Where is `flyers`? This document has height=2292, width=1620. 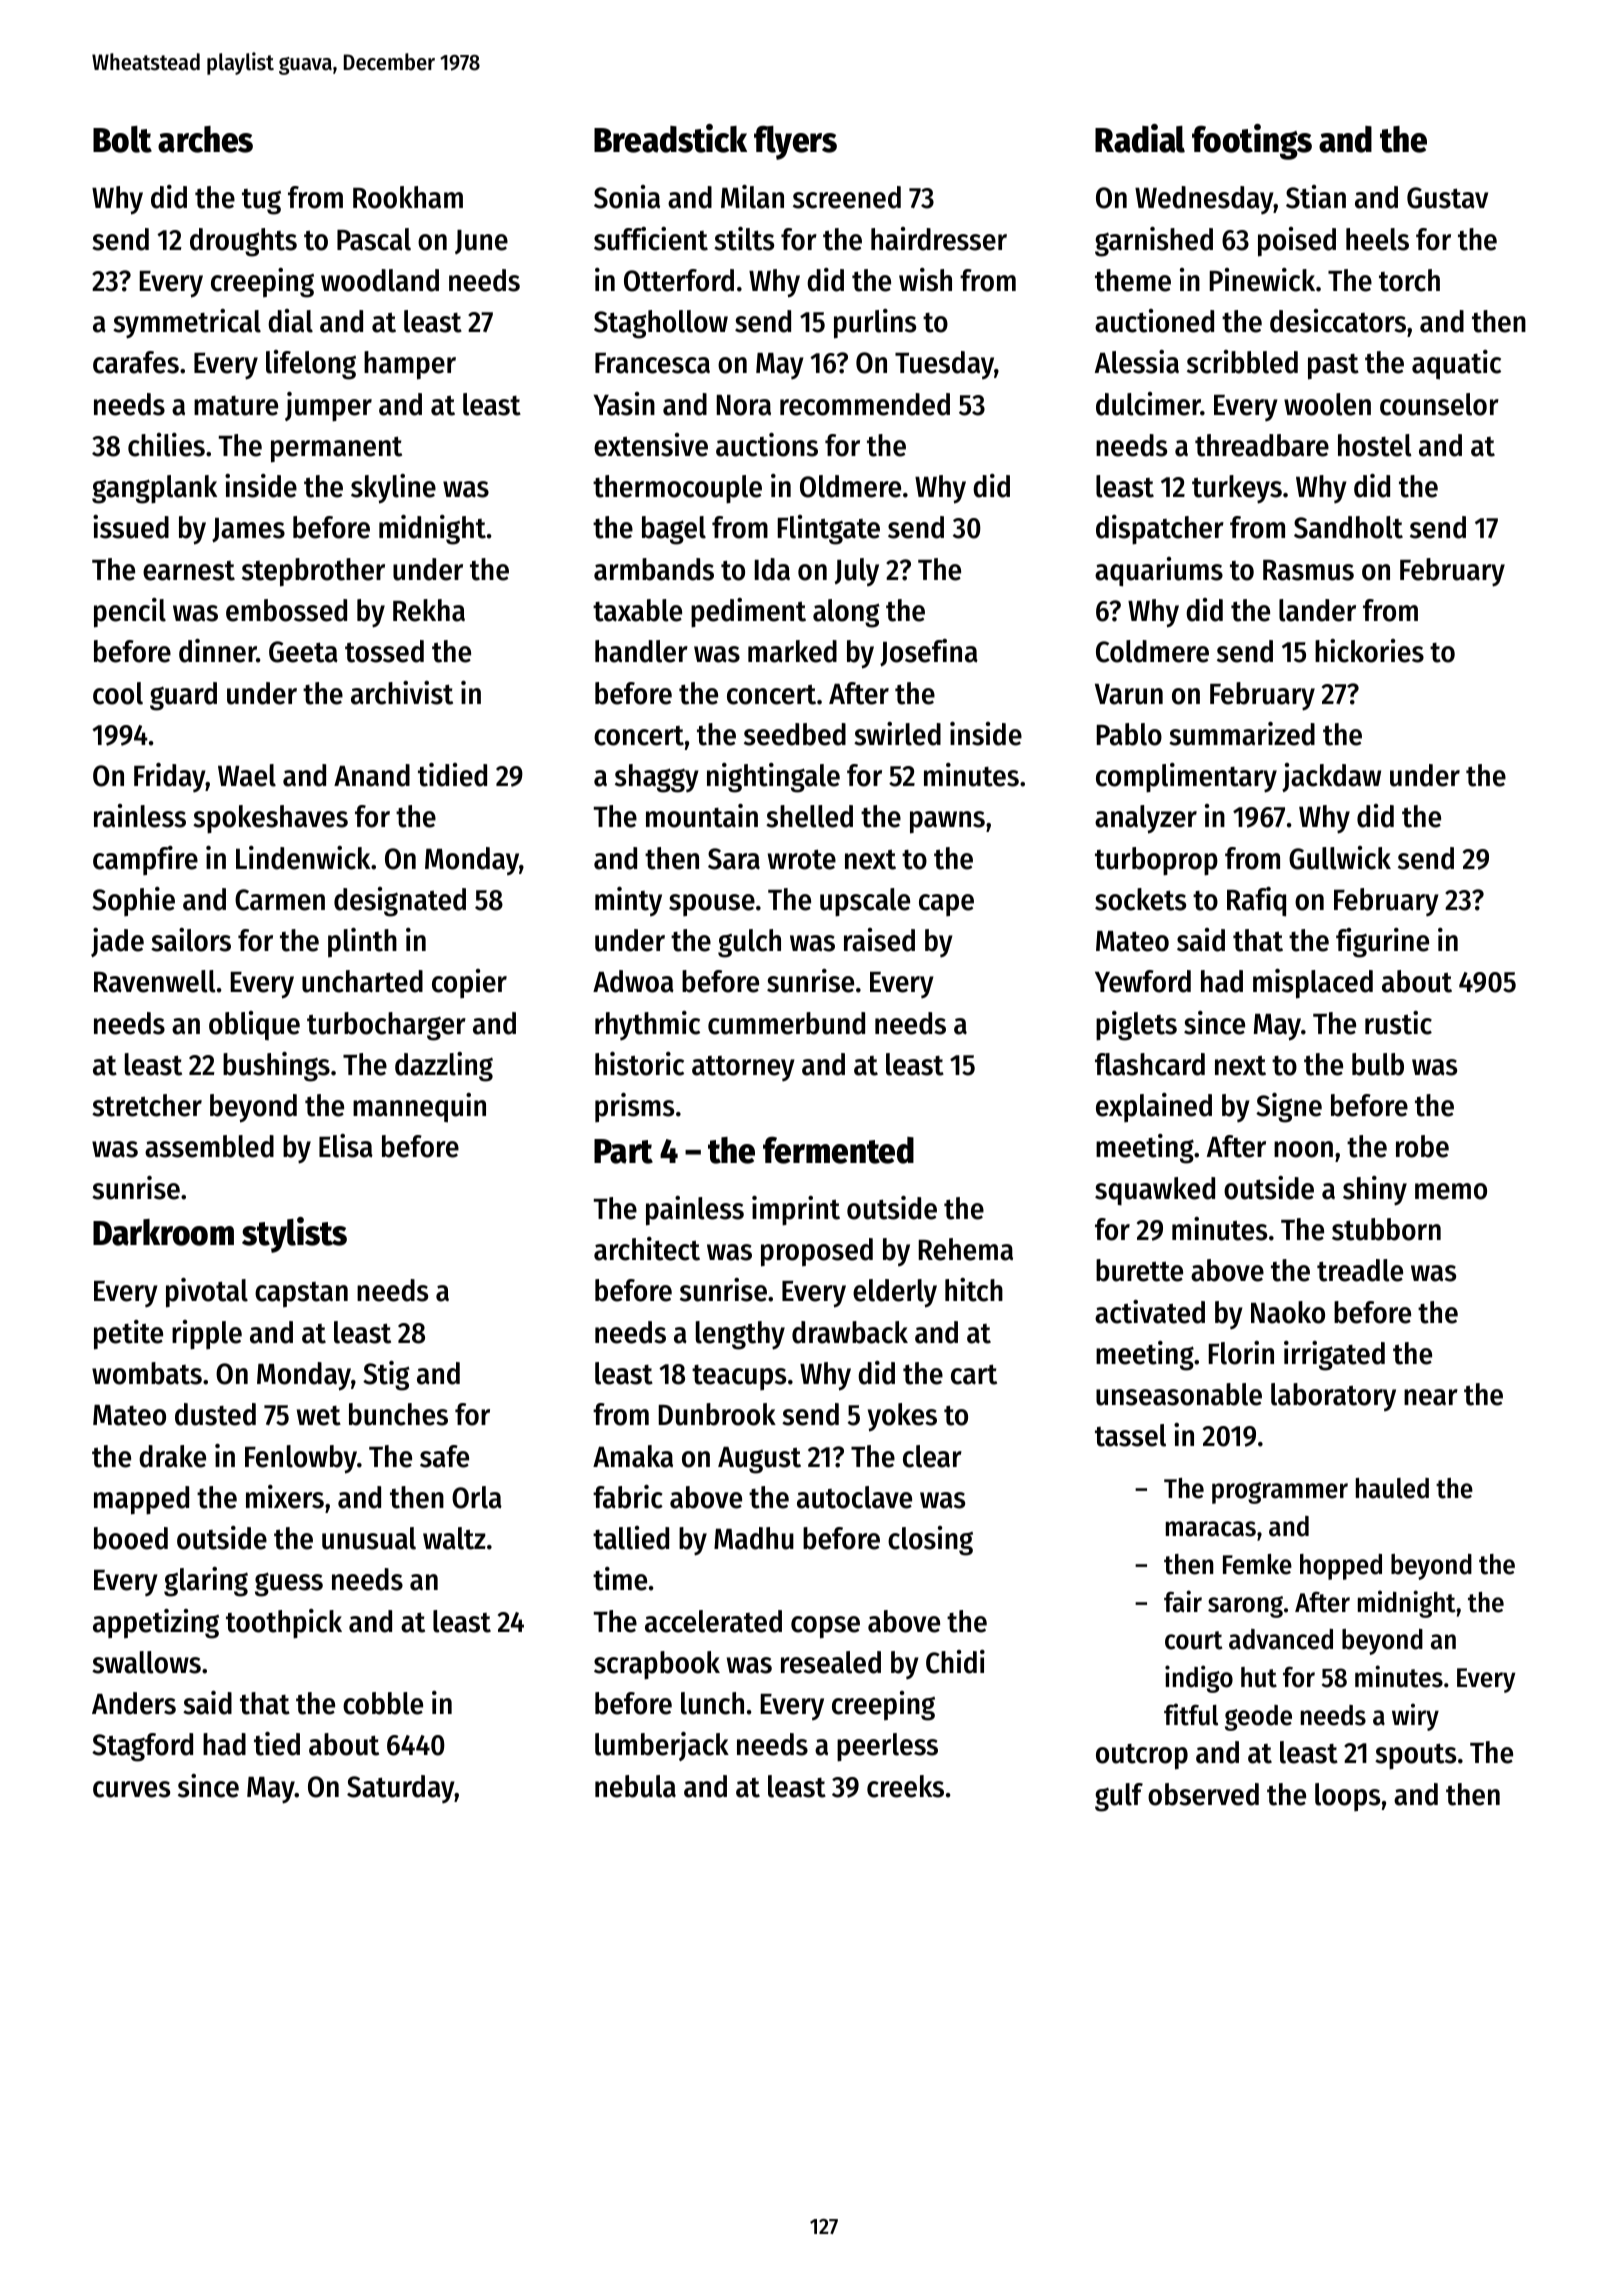 flyers is located at coordinates (795, 142).
